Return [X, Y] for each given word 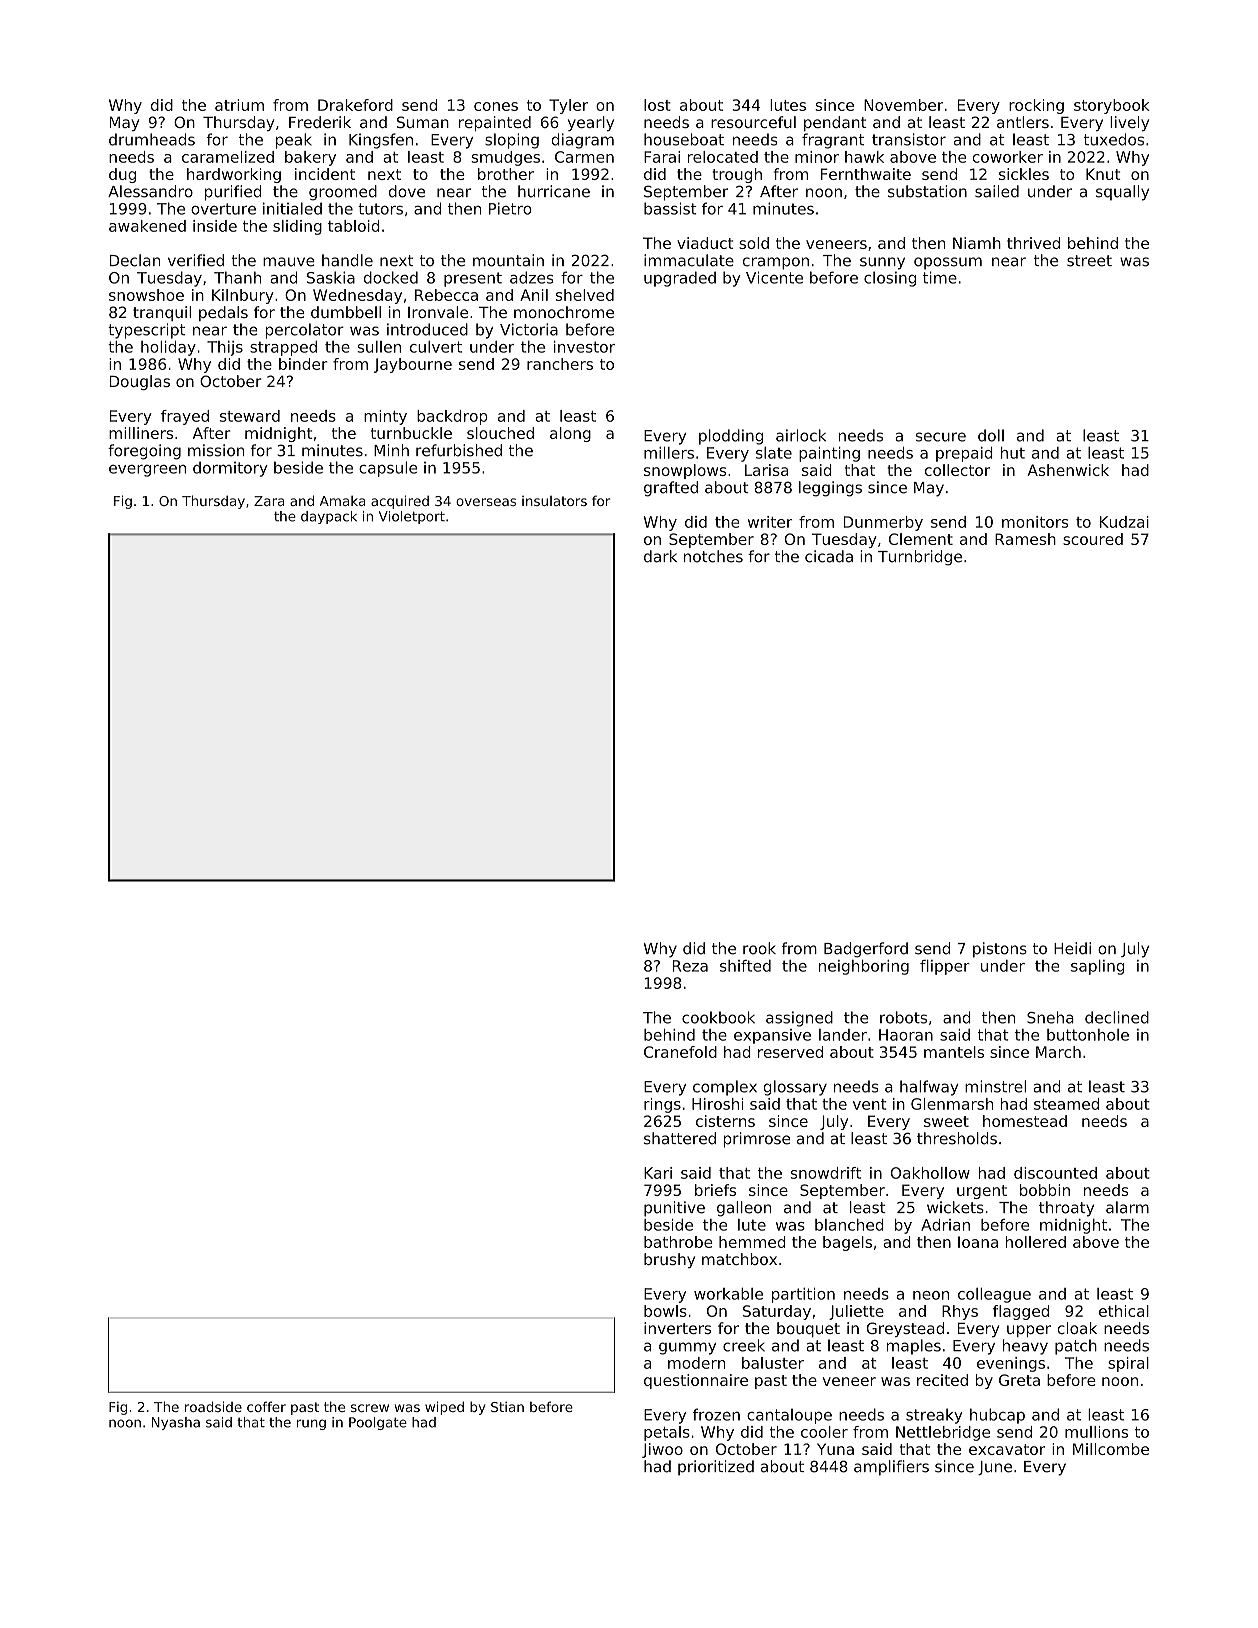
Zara [269, 501]
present [473, 279]
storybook [1112, 106]
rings [662, 1105]
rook [759, 948]
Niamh [977, 243]
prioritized [716, 1468]
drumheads [152, 139]
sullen [379, 347]
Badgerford [866, 950]
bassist [670, 208]
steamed [1066, 1104]
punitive [674, 1209]
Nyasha [176, 1423]
